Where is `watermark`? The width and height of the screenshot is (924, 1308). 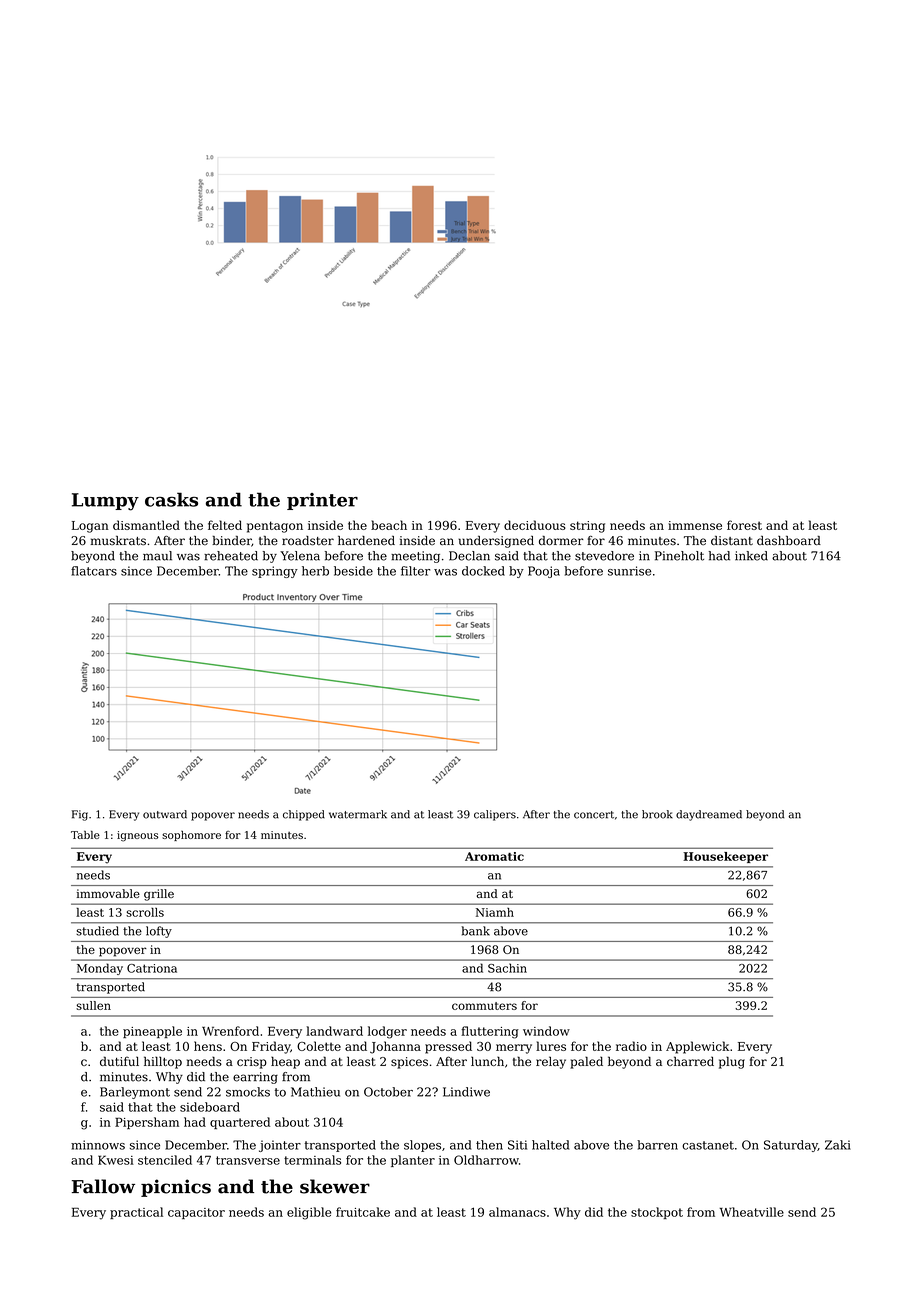 watermark is located at coordinates (358, 814).
